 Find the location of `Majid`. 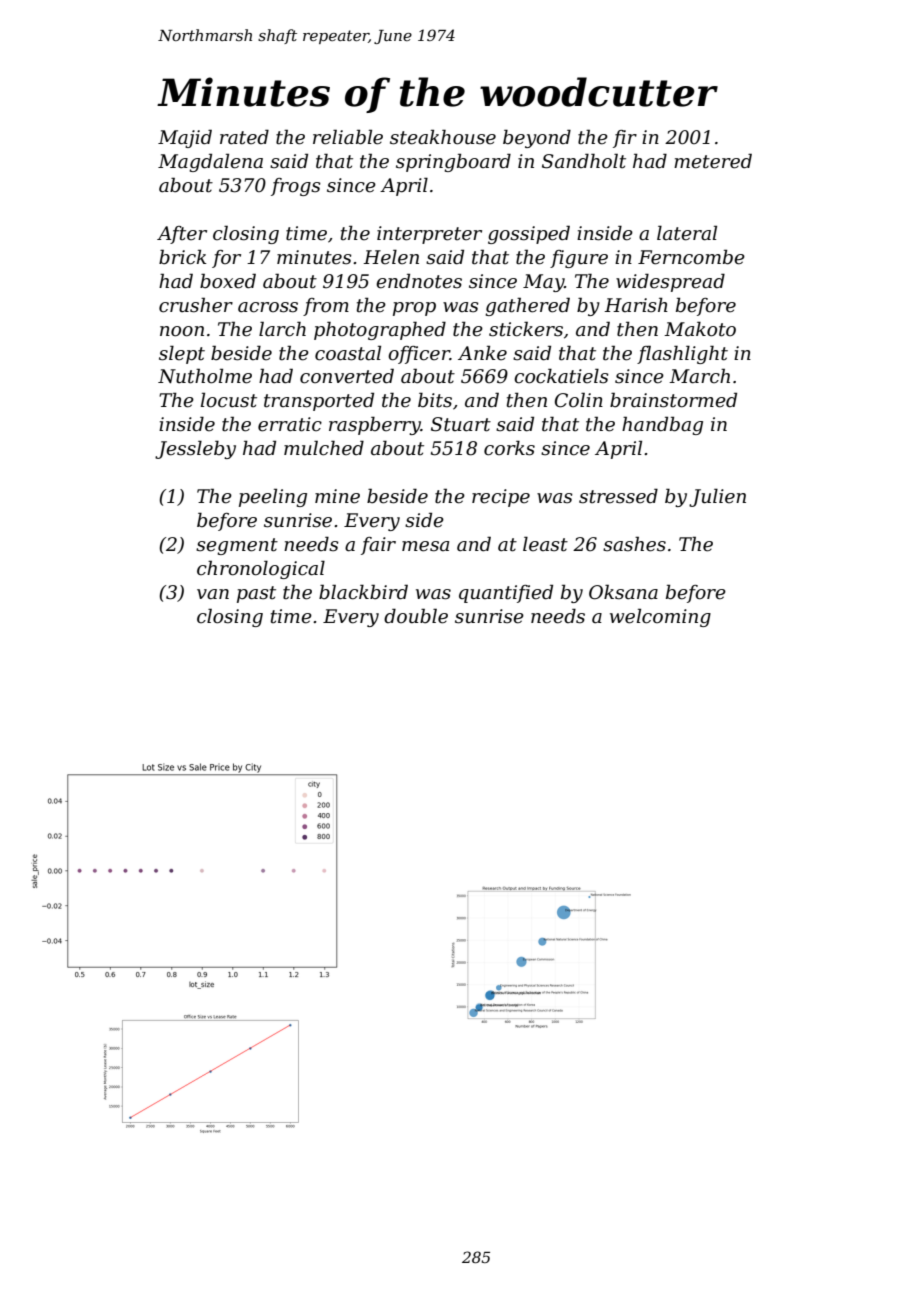

Majid is located at coordinates (185, 138).
